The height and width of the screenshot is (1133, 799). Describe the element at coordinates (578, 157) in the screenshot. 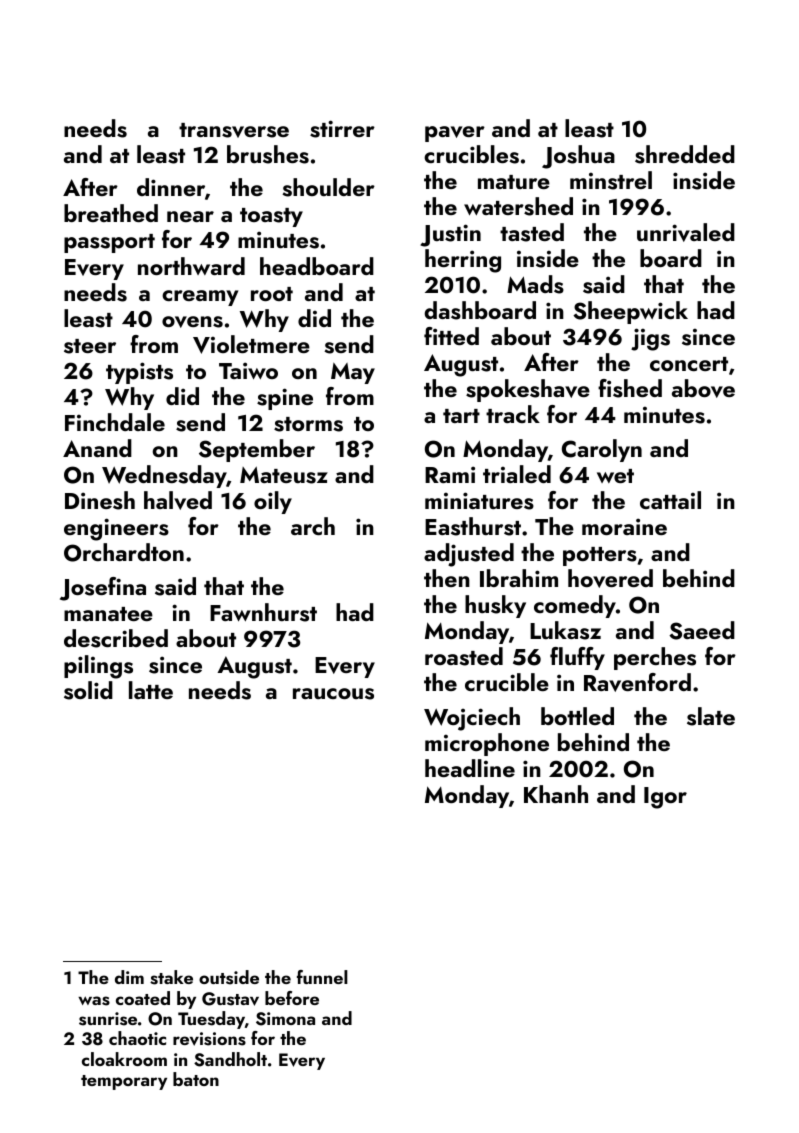

I see `Joshua` at that location.
